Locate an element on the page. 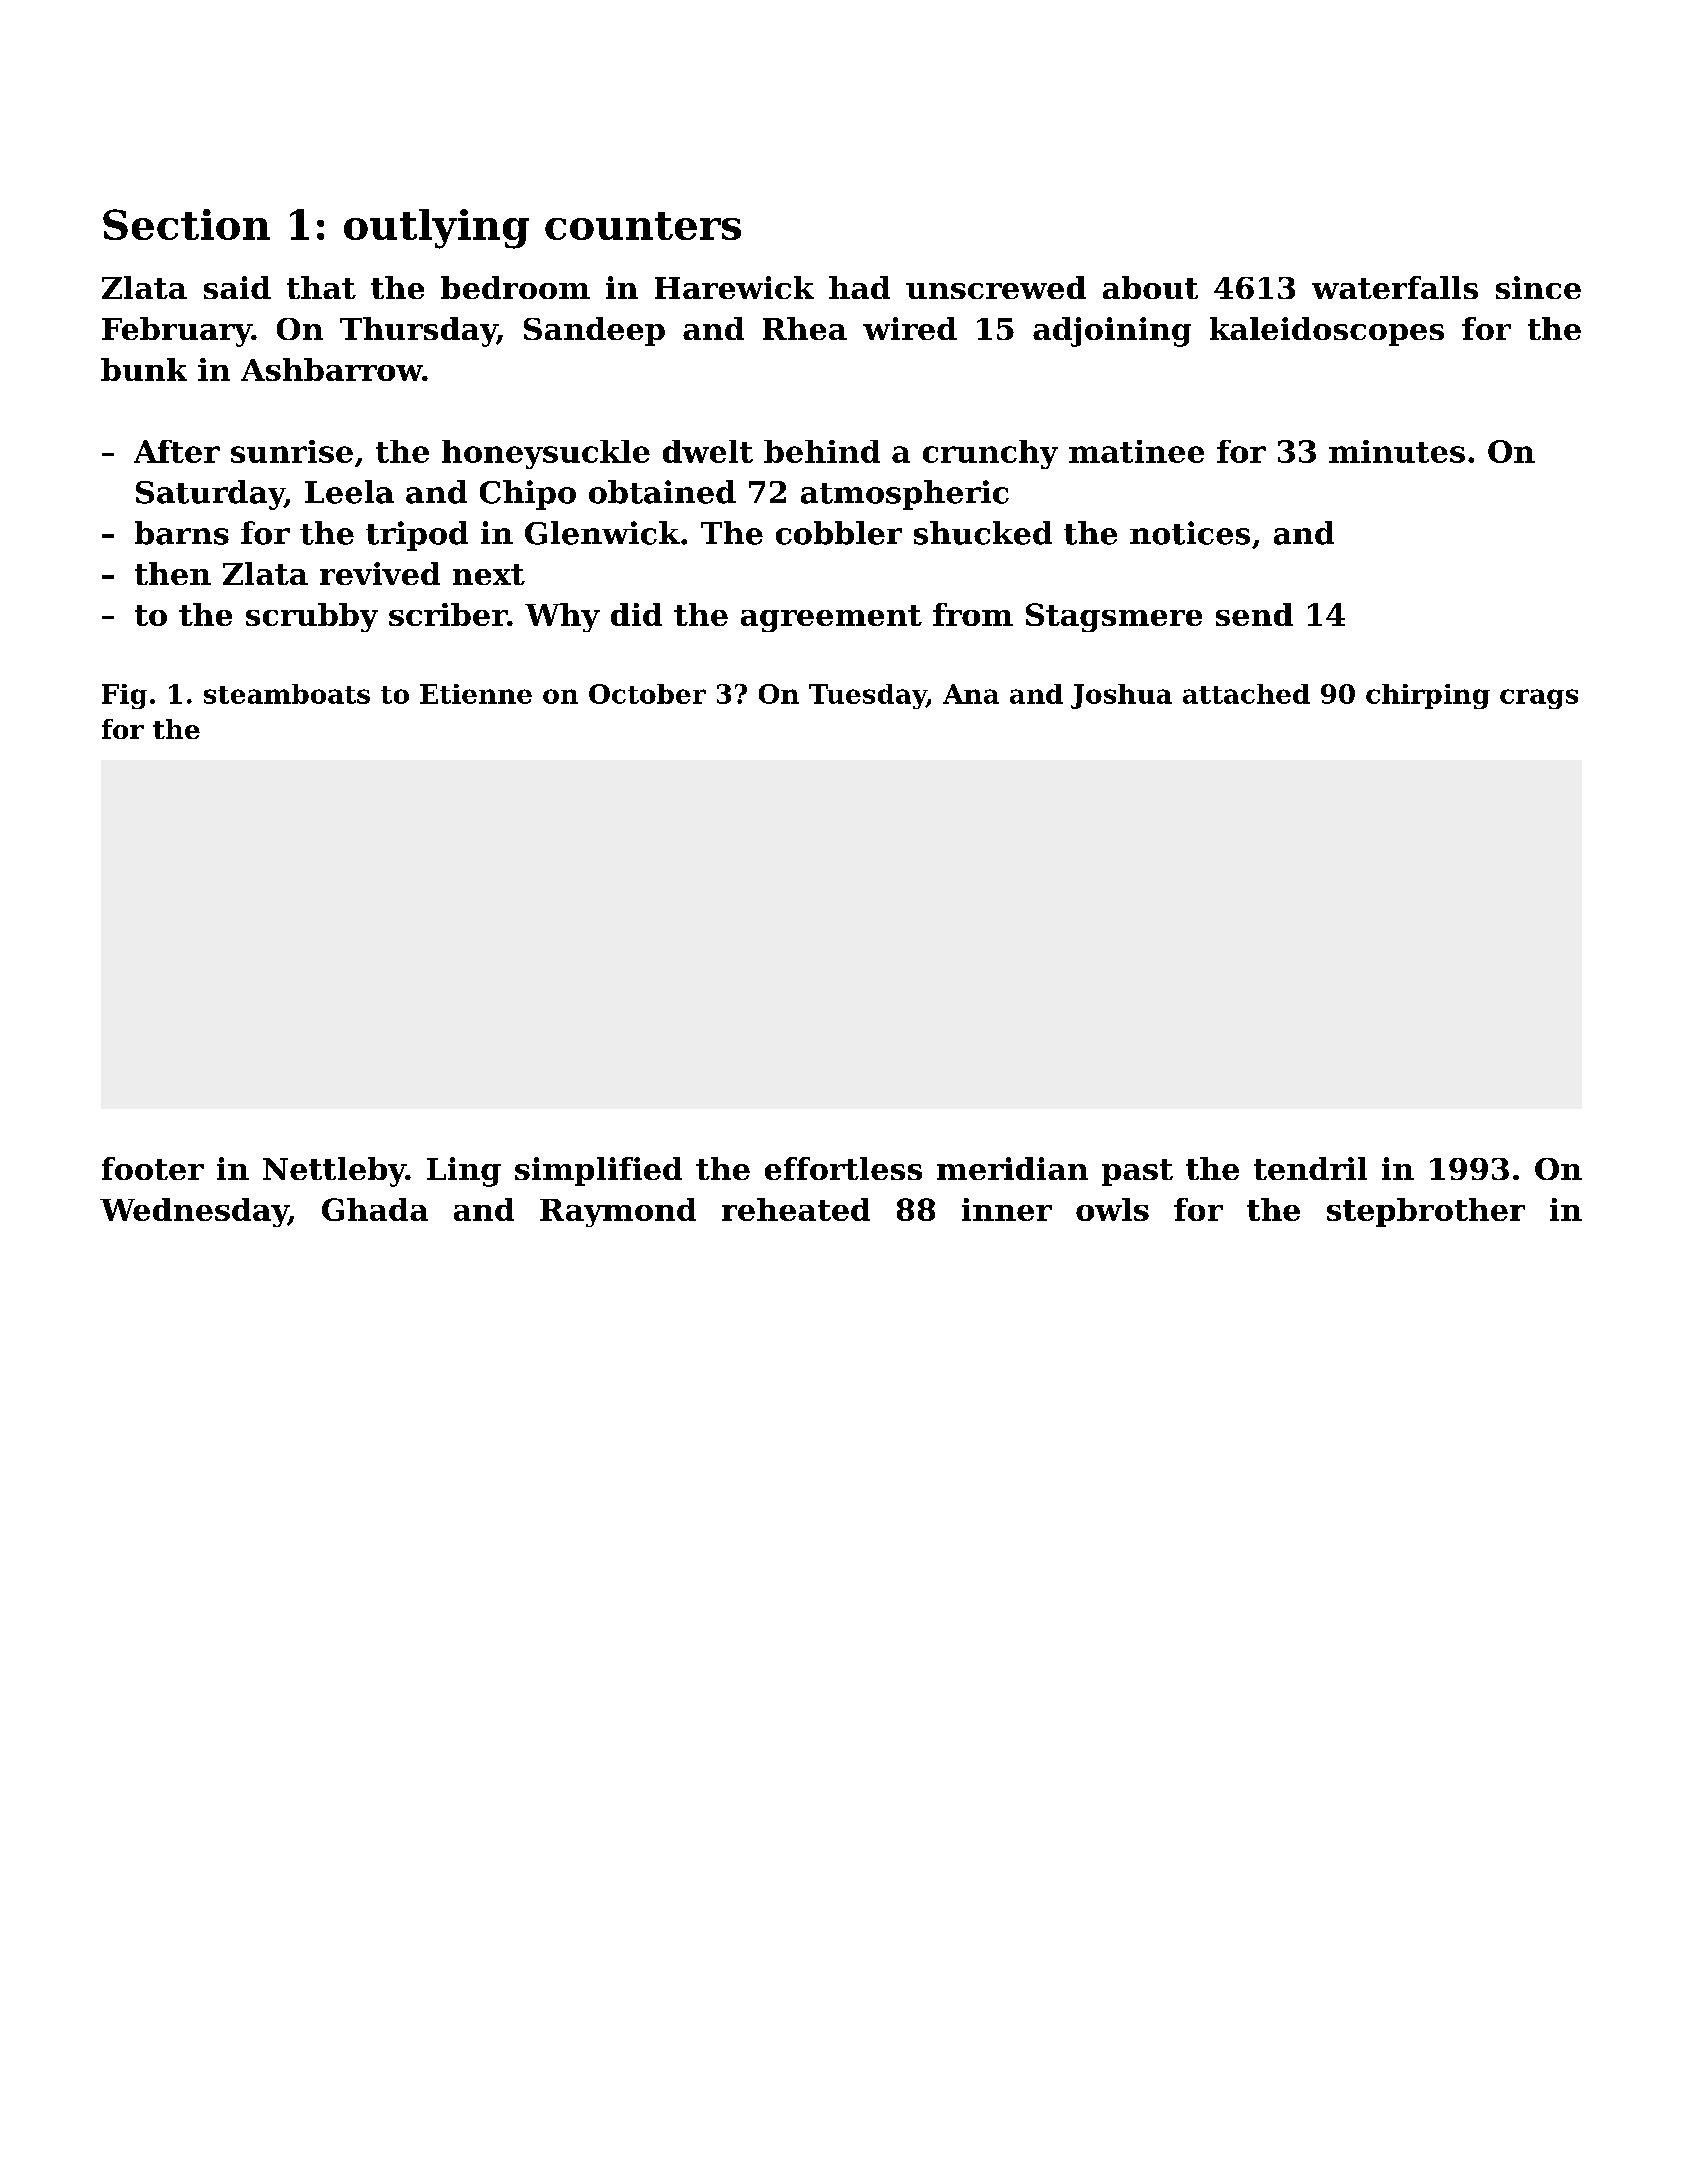  that is located at coordinates (321, 287).
